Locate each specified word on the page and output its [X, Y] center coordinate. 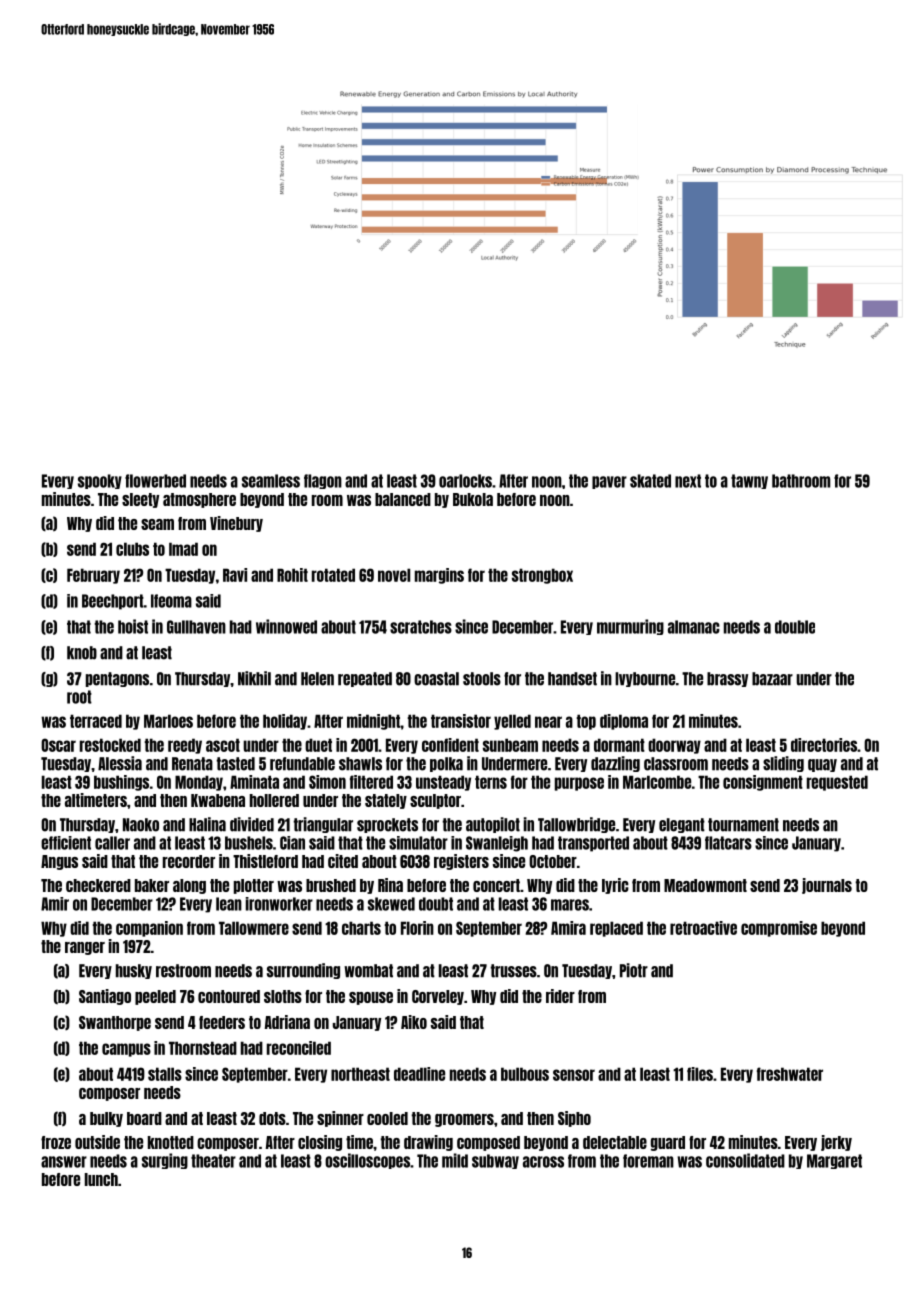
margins [439, 576]
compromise [779, 929]
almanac [694, 627]
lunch [101, 1179]
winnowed [286, 626]
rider [560, 996]
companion [149, 929]
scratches [421, 627]
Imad [183, 549]
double [795, 627]
